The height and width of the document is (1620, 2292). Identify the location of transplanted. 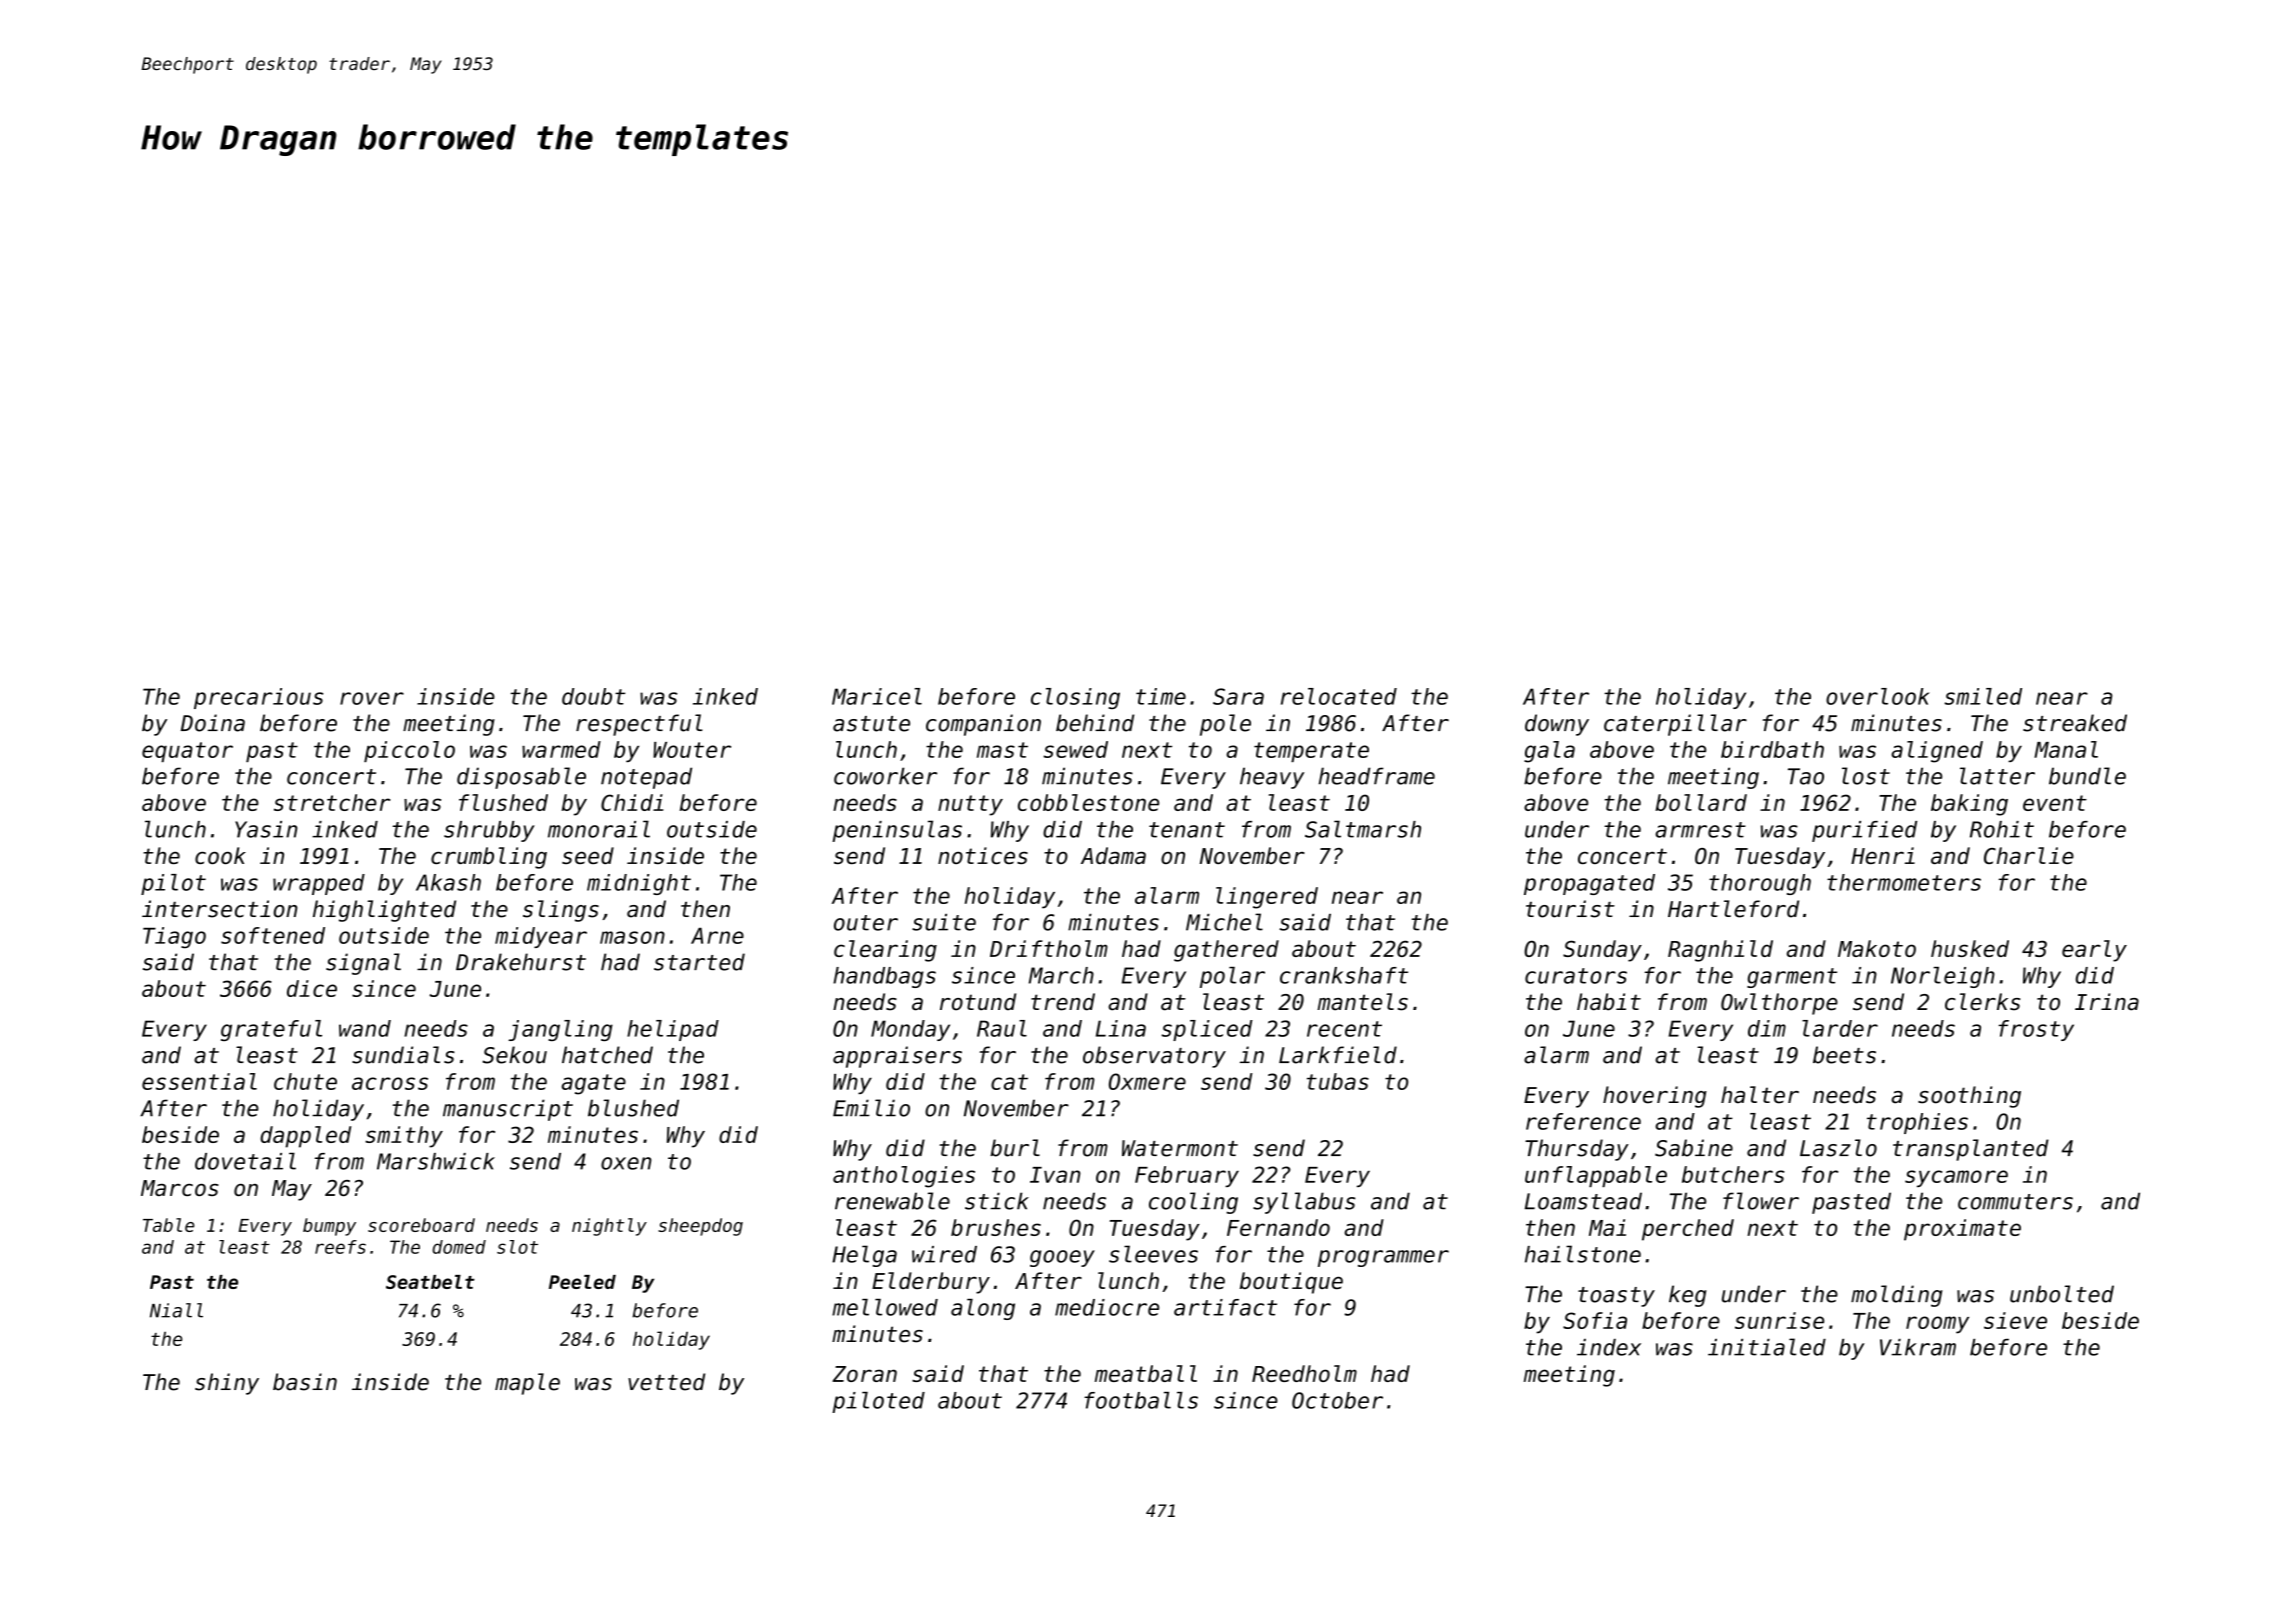
(1971, 1150).
